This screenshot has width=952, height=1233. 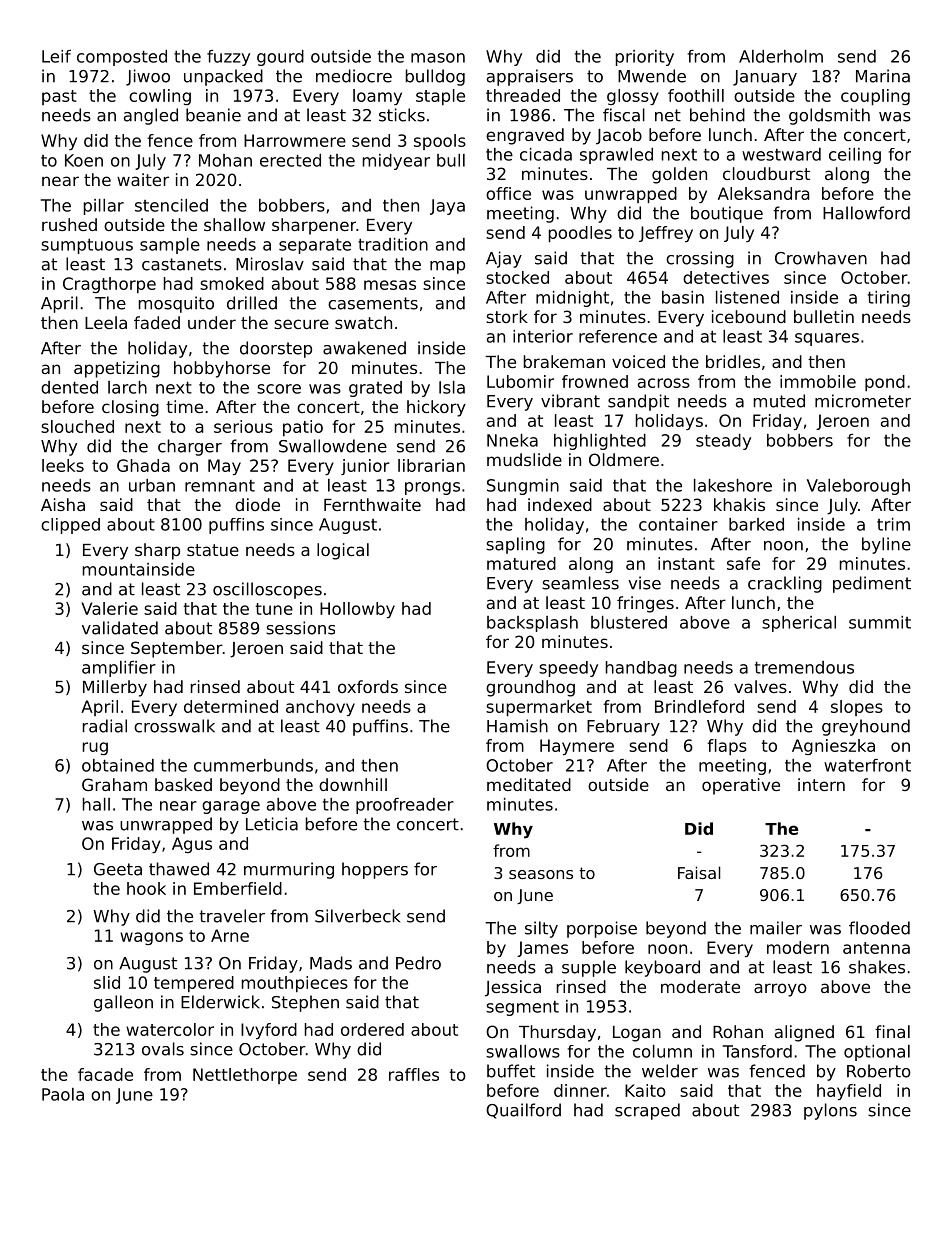 I want to click on mediocre, so click(x=354, y=76).
